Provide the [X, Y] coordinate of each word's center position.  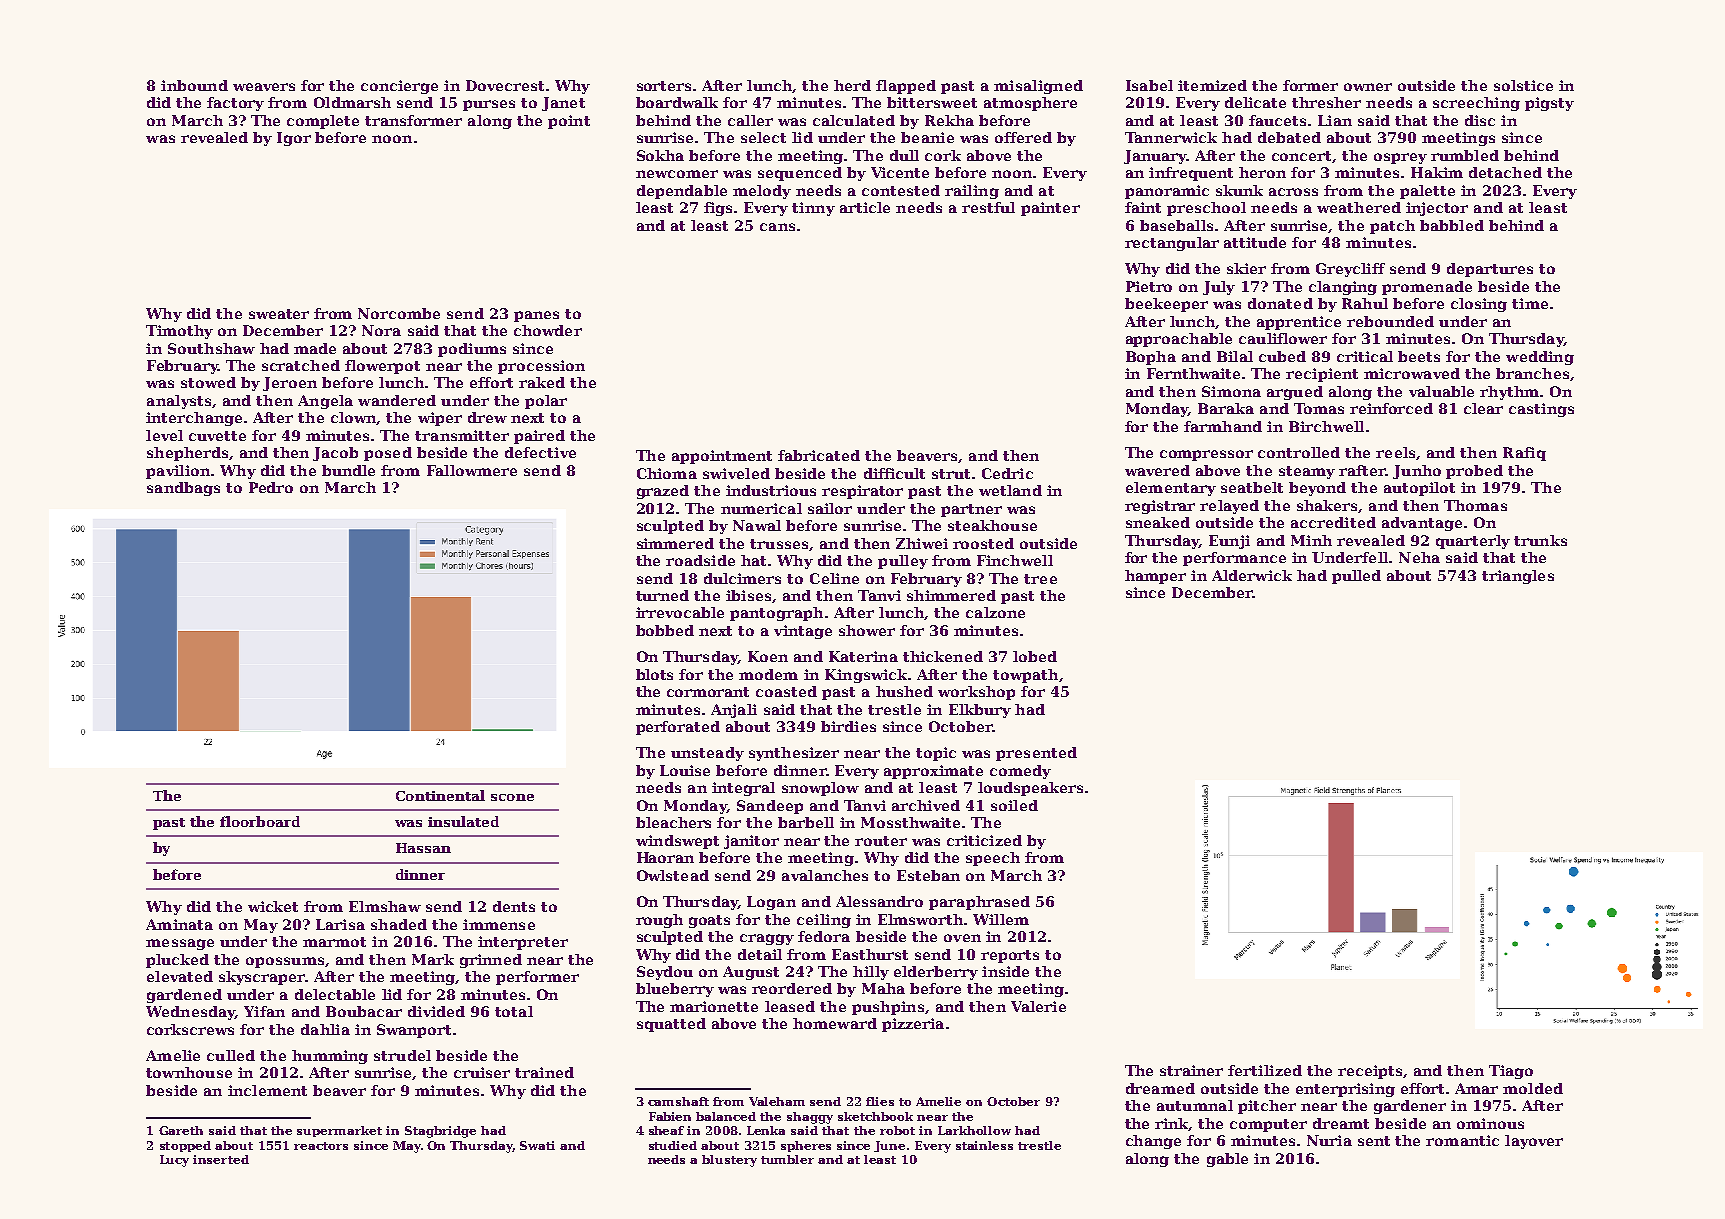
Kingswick [866, 676]
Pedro [271, 487]
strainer [1191, 1070]
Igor [294, 139]
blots [654, 674]
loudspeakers [1030, 789]
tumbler [787, 1159]
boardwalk [677, 102]
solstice [1523, 85]
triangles [1518, 577]
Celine [834, 578]
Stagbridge [440, 1132]
